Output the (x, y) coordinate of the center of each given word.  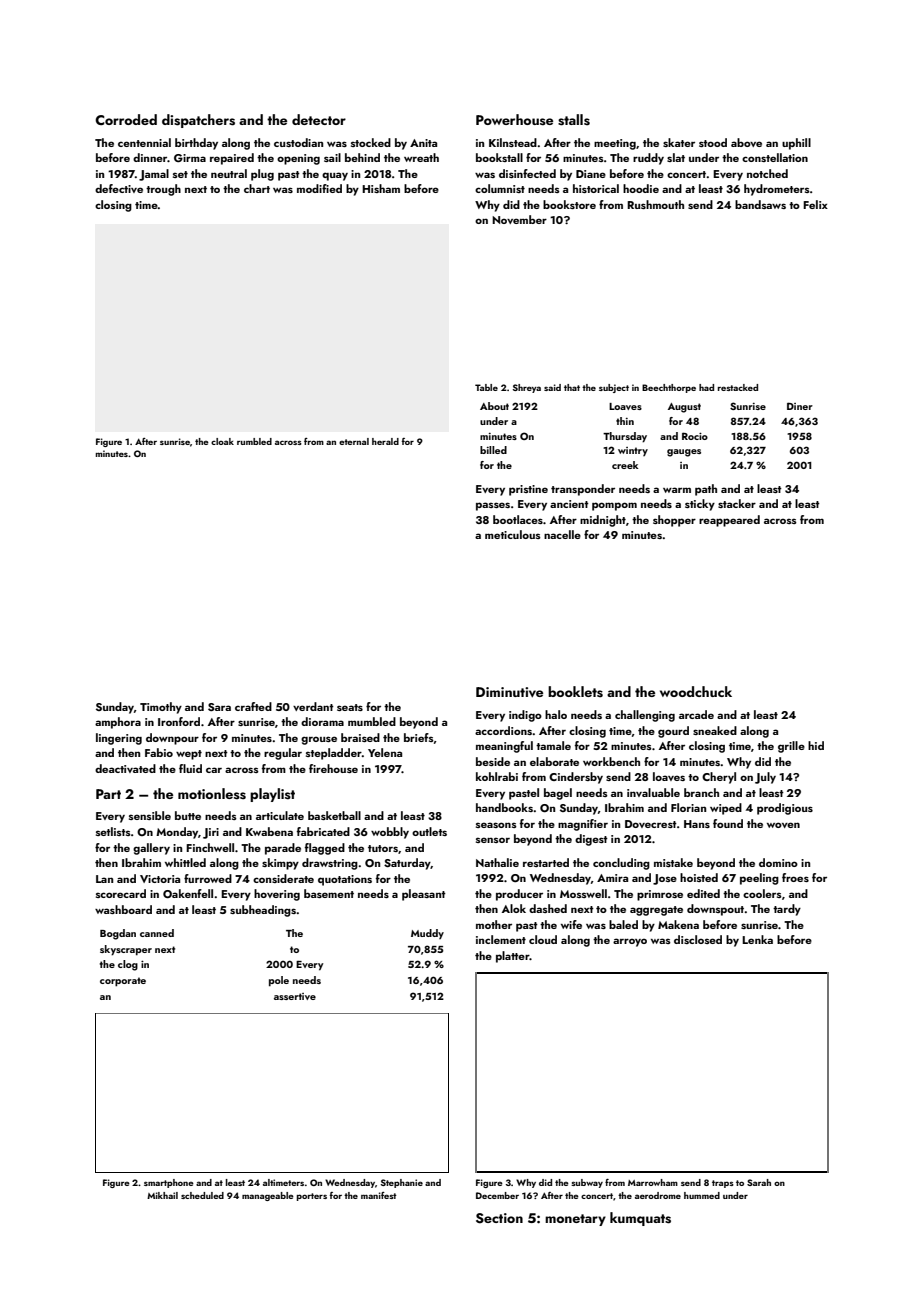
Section (499, 1218)
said (552, 387)
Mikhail (162, 1195)
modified (319, 188)
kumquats (640, 1219)
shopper (674, 521)
